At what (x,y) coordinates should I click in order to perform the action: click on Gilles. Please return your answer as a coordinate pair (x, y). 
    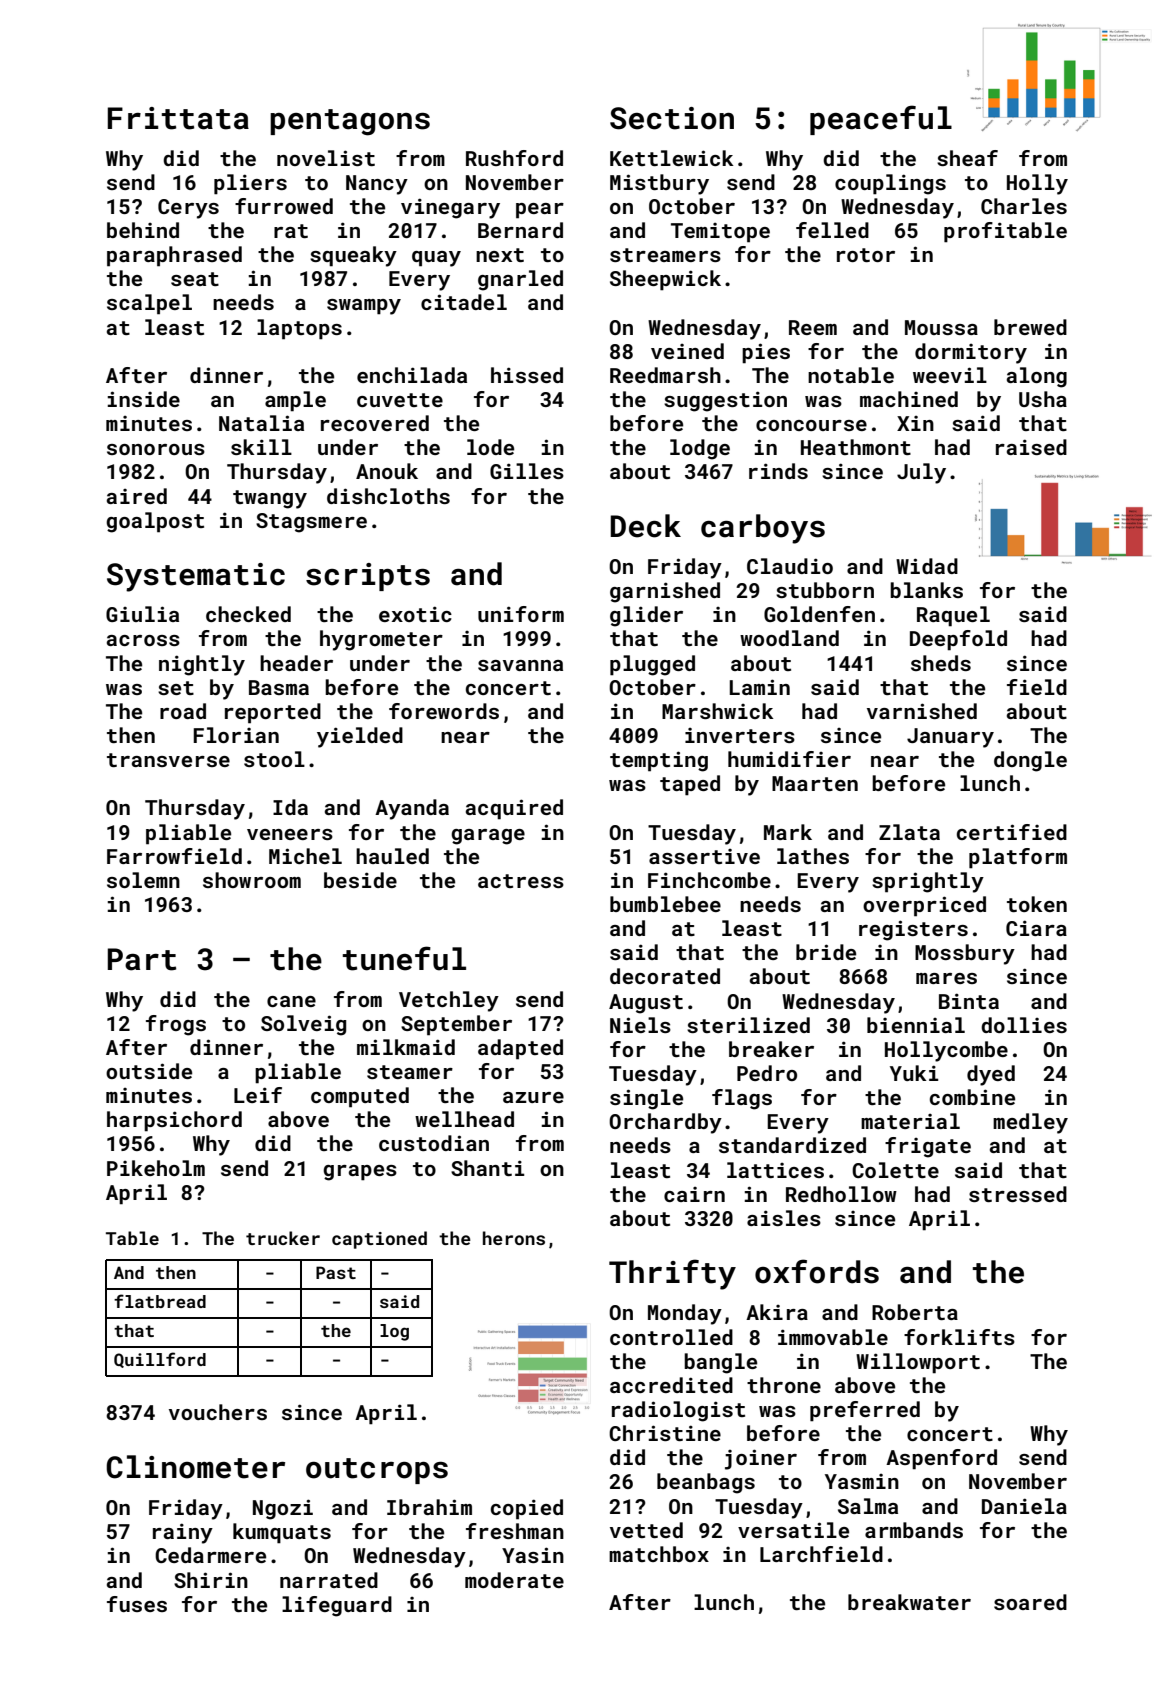
    Looking at the image, I should click on (527, 471).
